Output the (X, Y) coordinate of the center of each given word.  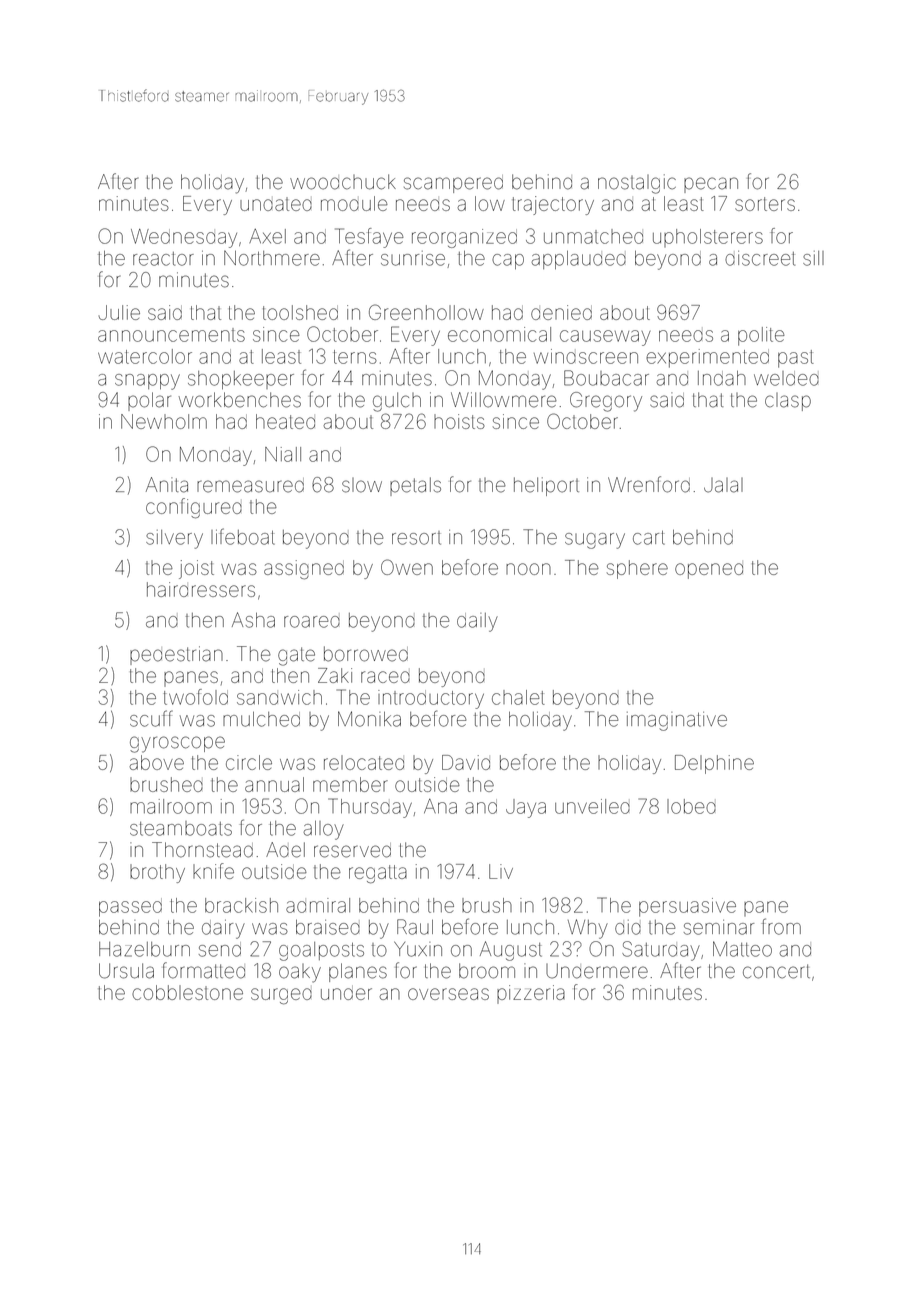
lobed (691, 806)
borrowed (366, 654)
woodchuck (343, 182)
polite (761, 336)
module (354, 203)
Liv (501, 871)
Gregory (606, 402)
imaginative (677, 721)
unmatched (593, 236)
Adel (285, 850)
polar (149, 401)
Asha (253, 620)
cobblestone (187, 992)
